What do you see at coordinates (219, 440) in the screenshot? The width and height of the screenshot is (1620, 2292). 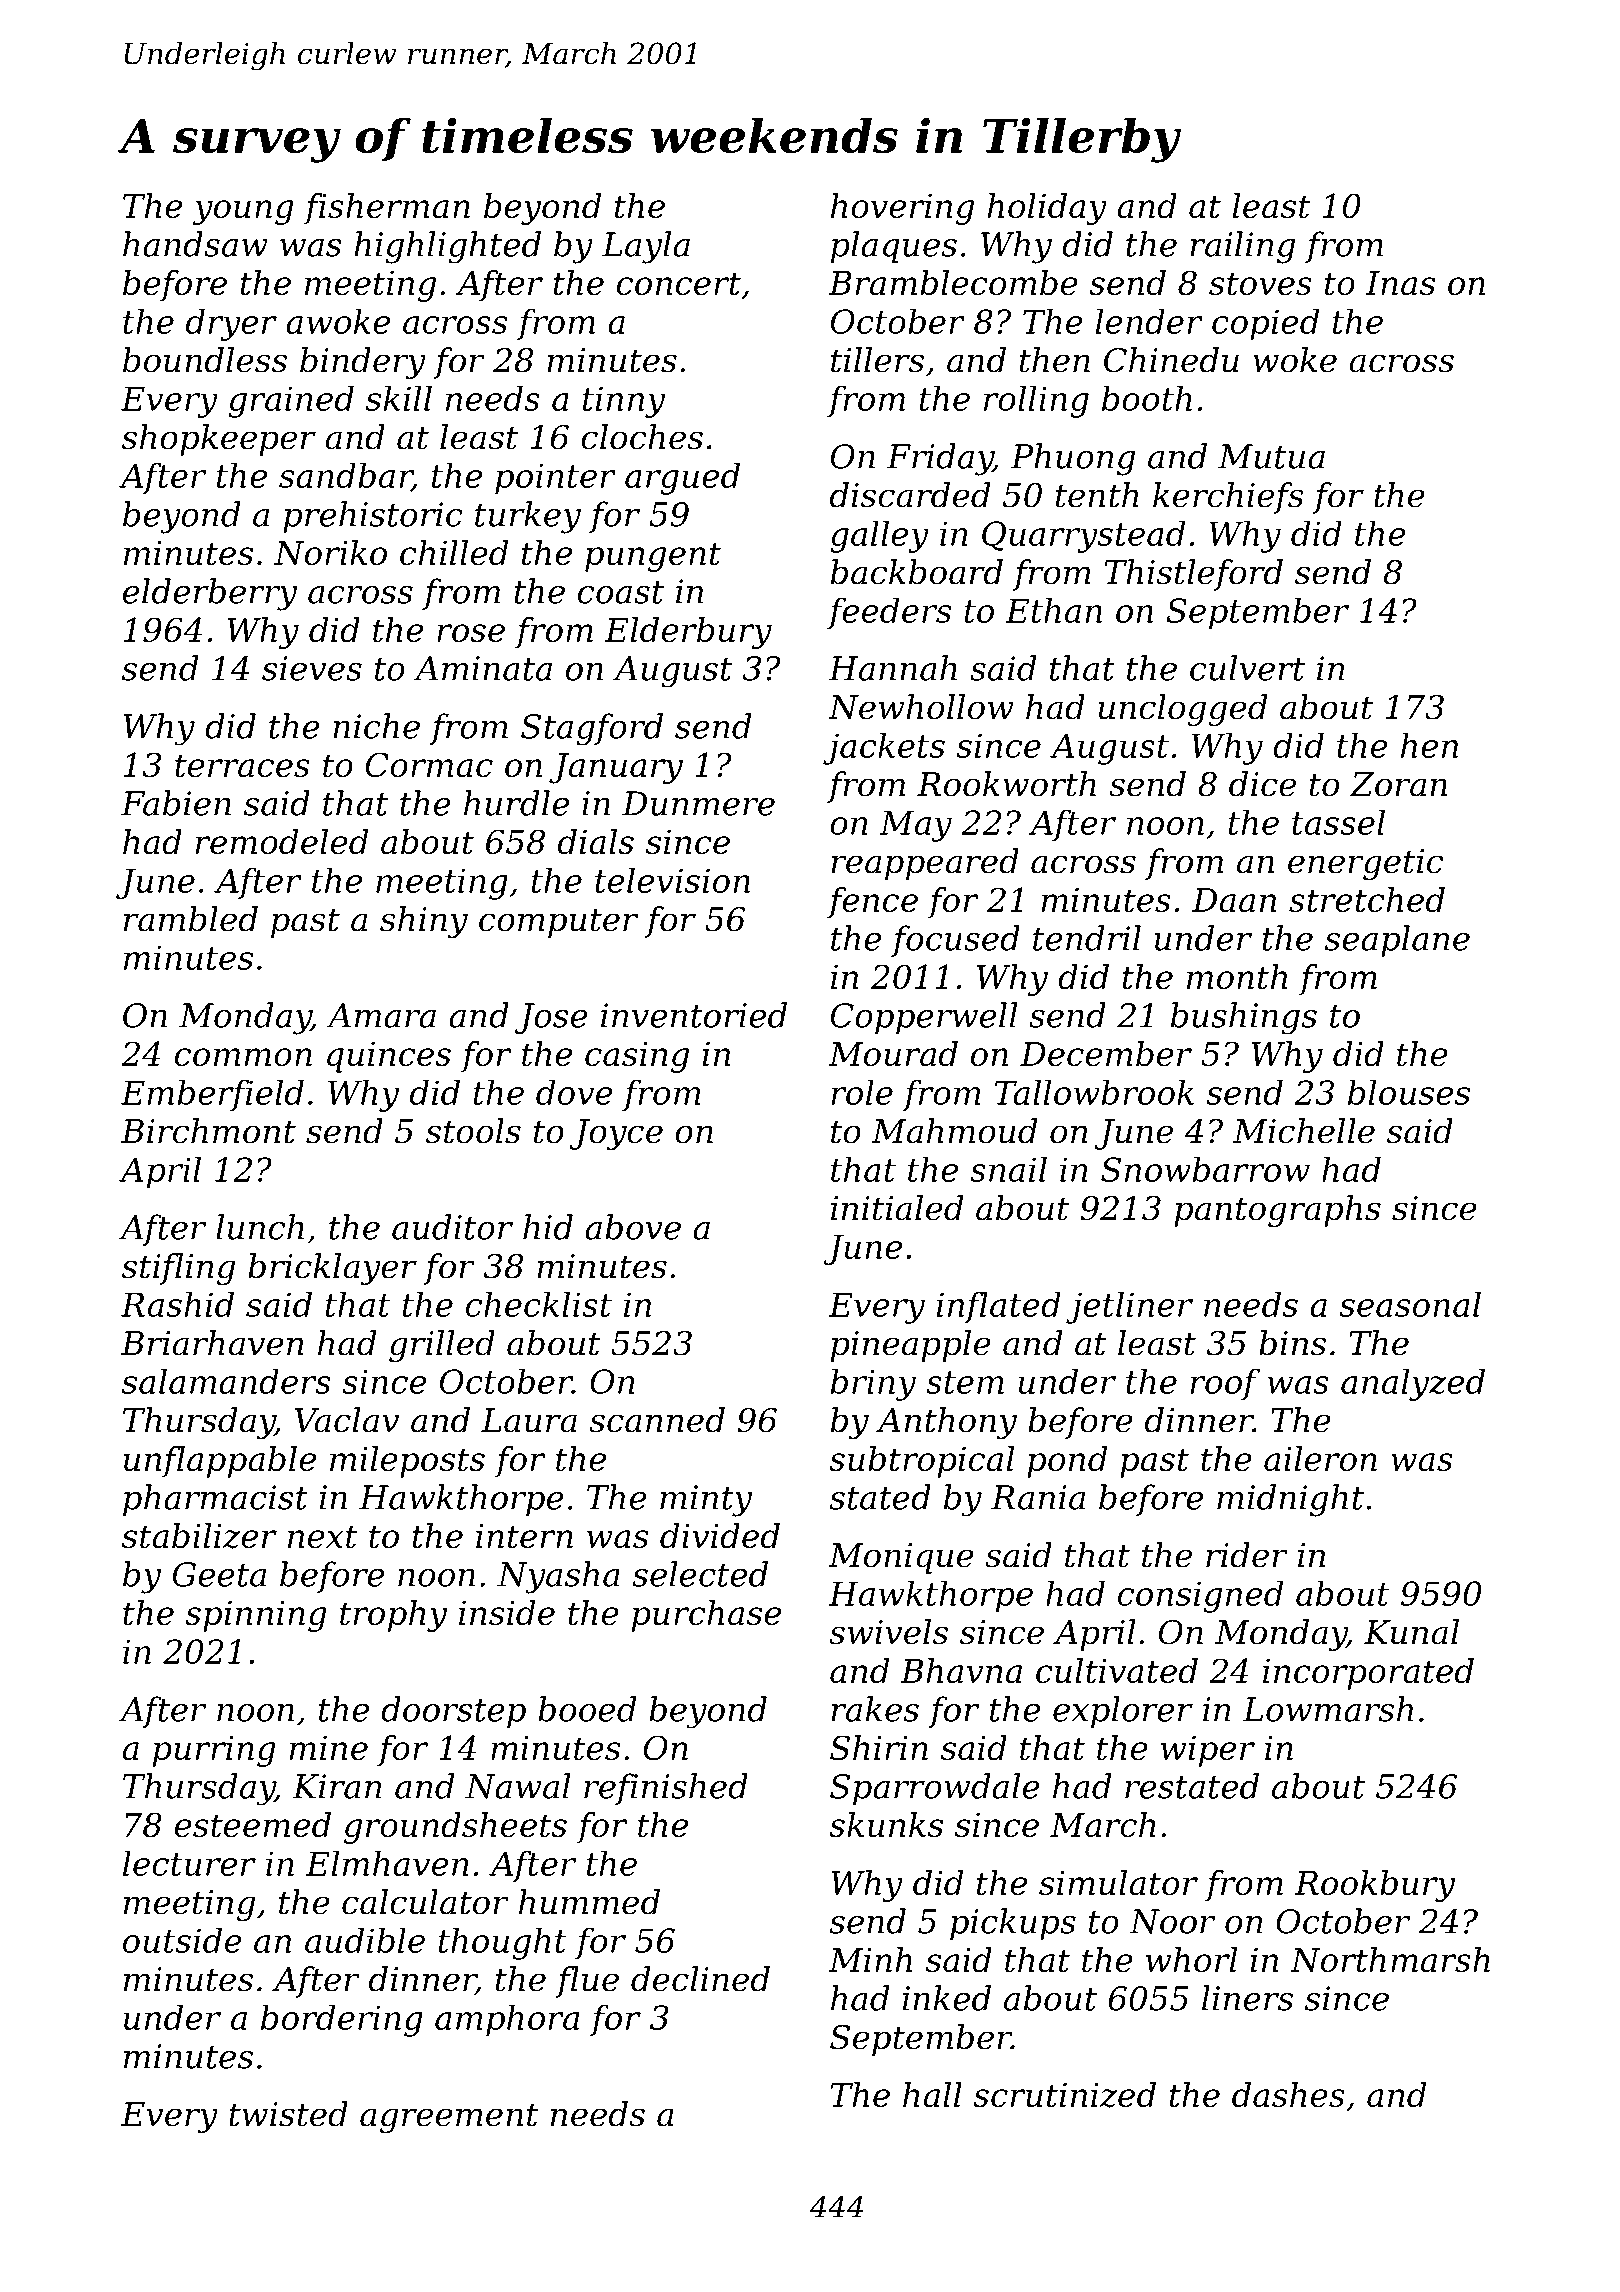 I see `shopkeeper` at bounding box center [219, 440].
